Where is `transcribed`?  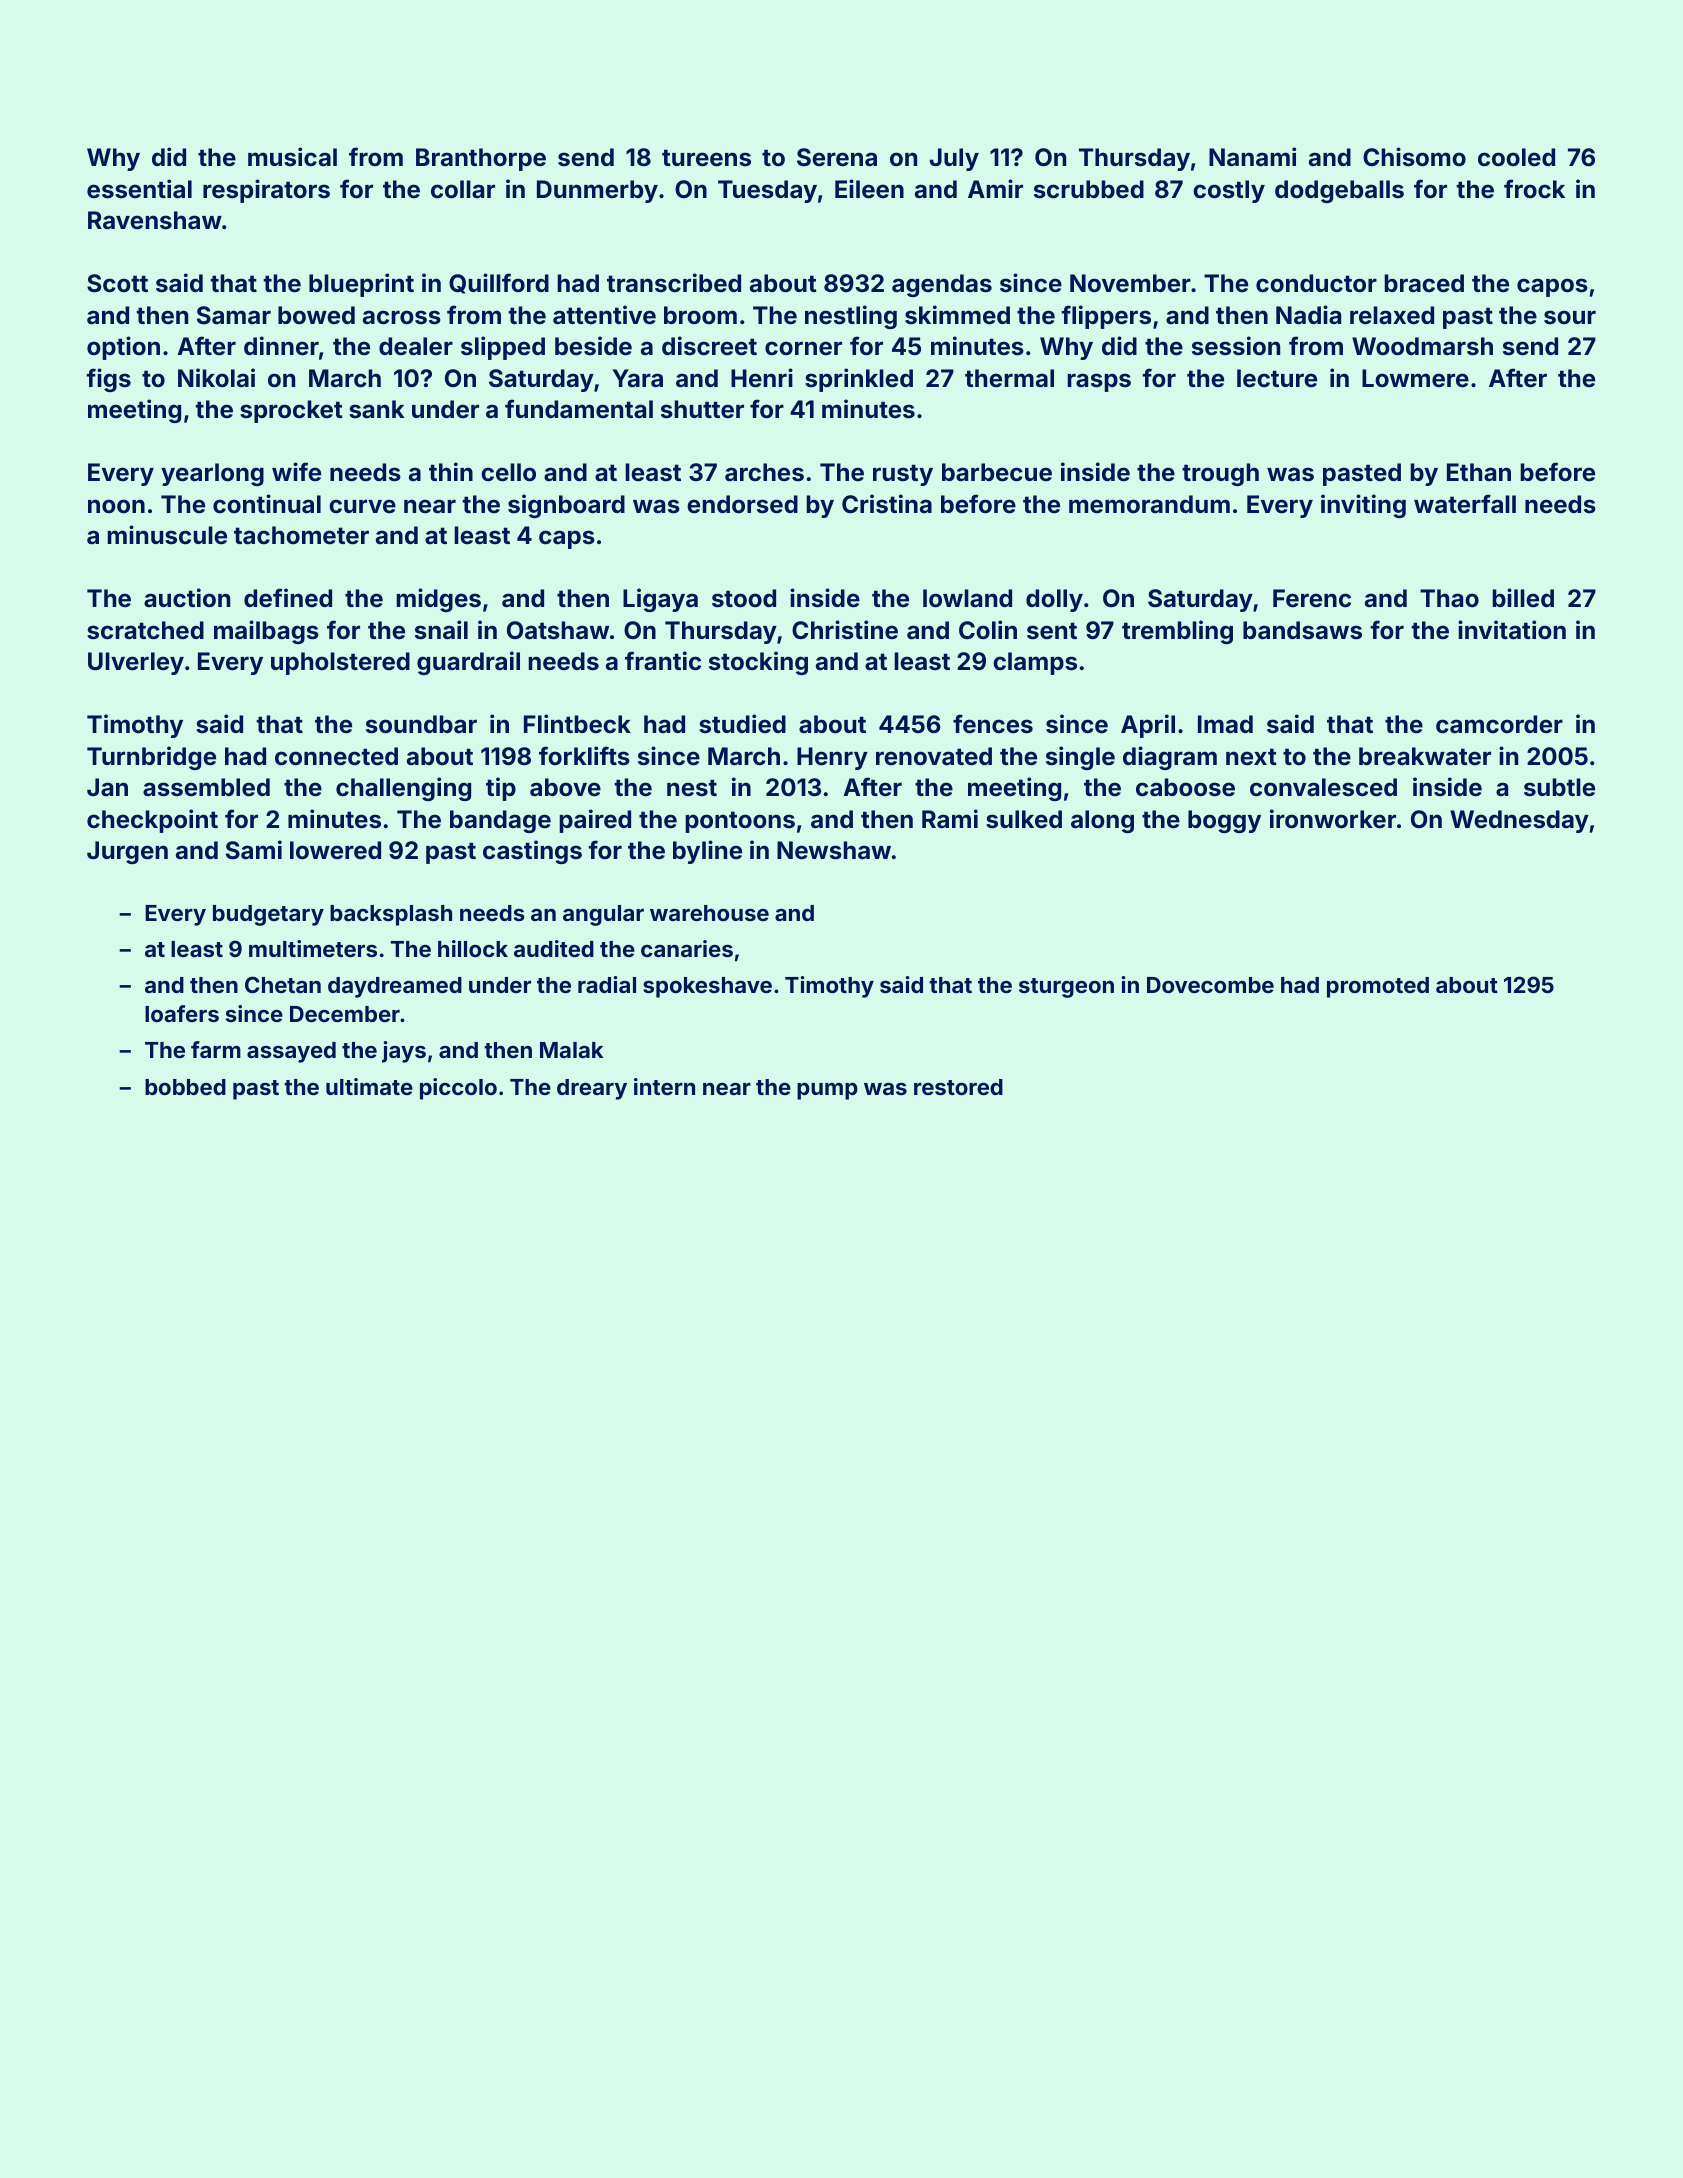
transcribed is located at coordinates (674, 283).
